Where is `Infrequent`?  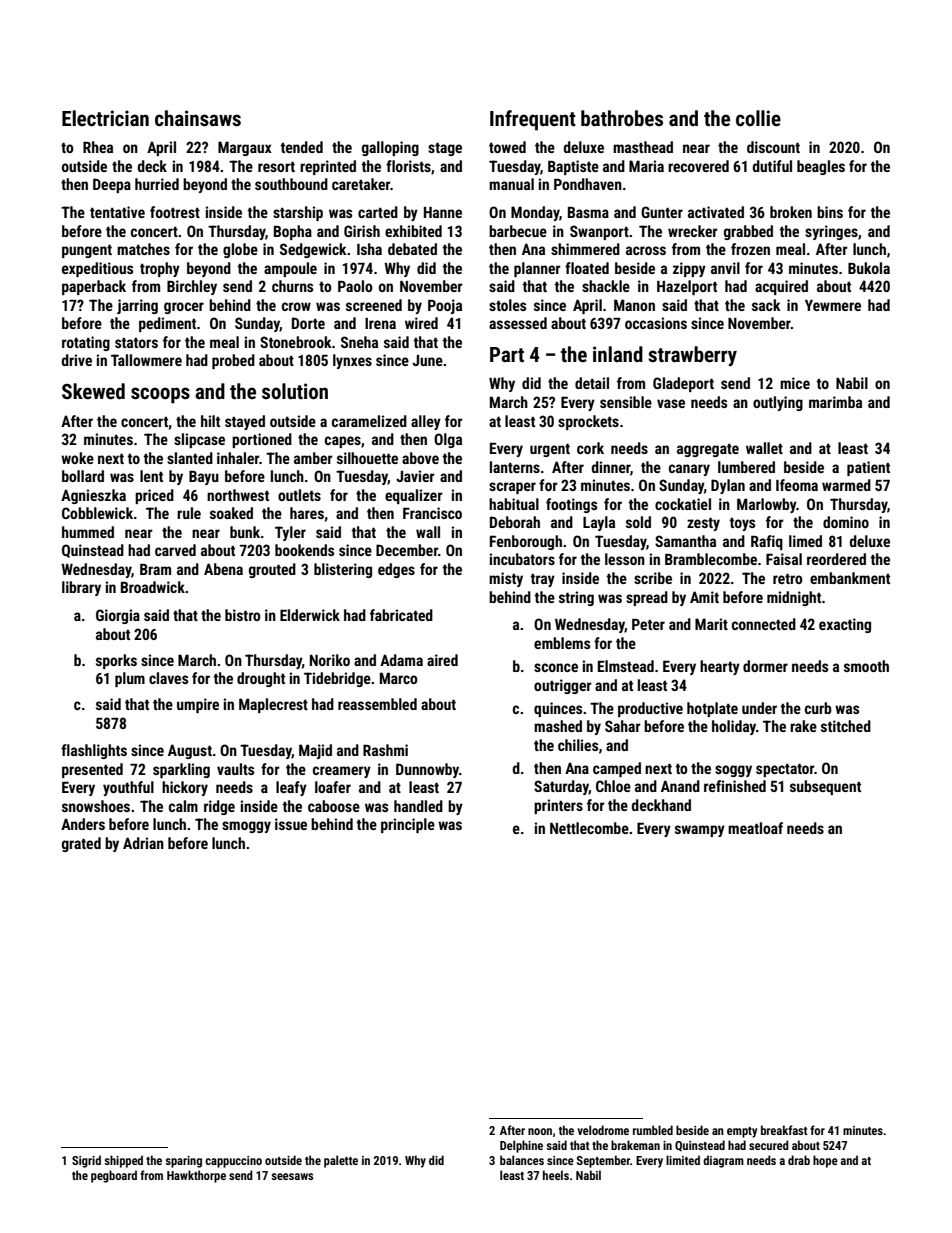
Infrequent is located at coordinates (533, 120).
